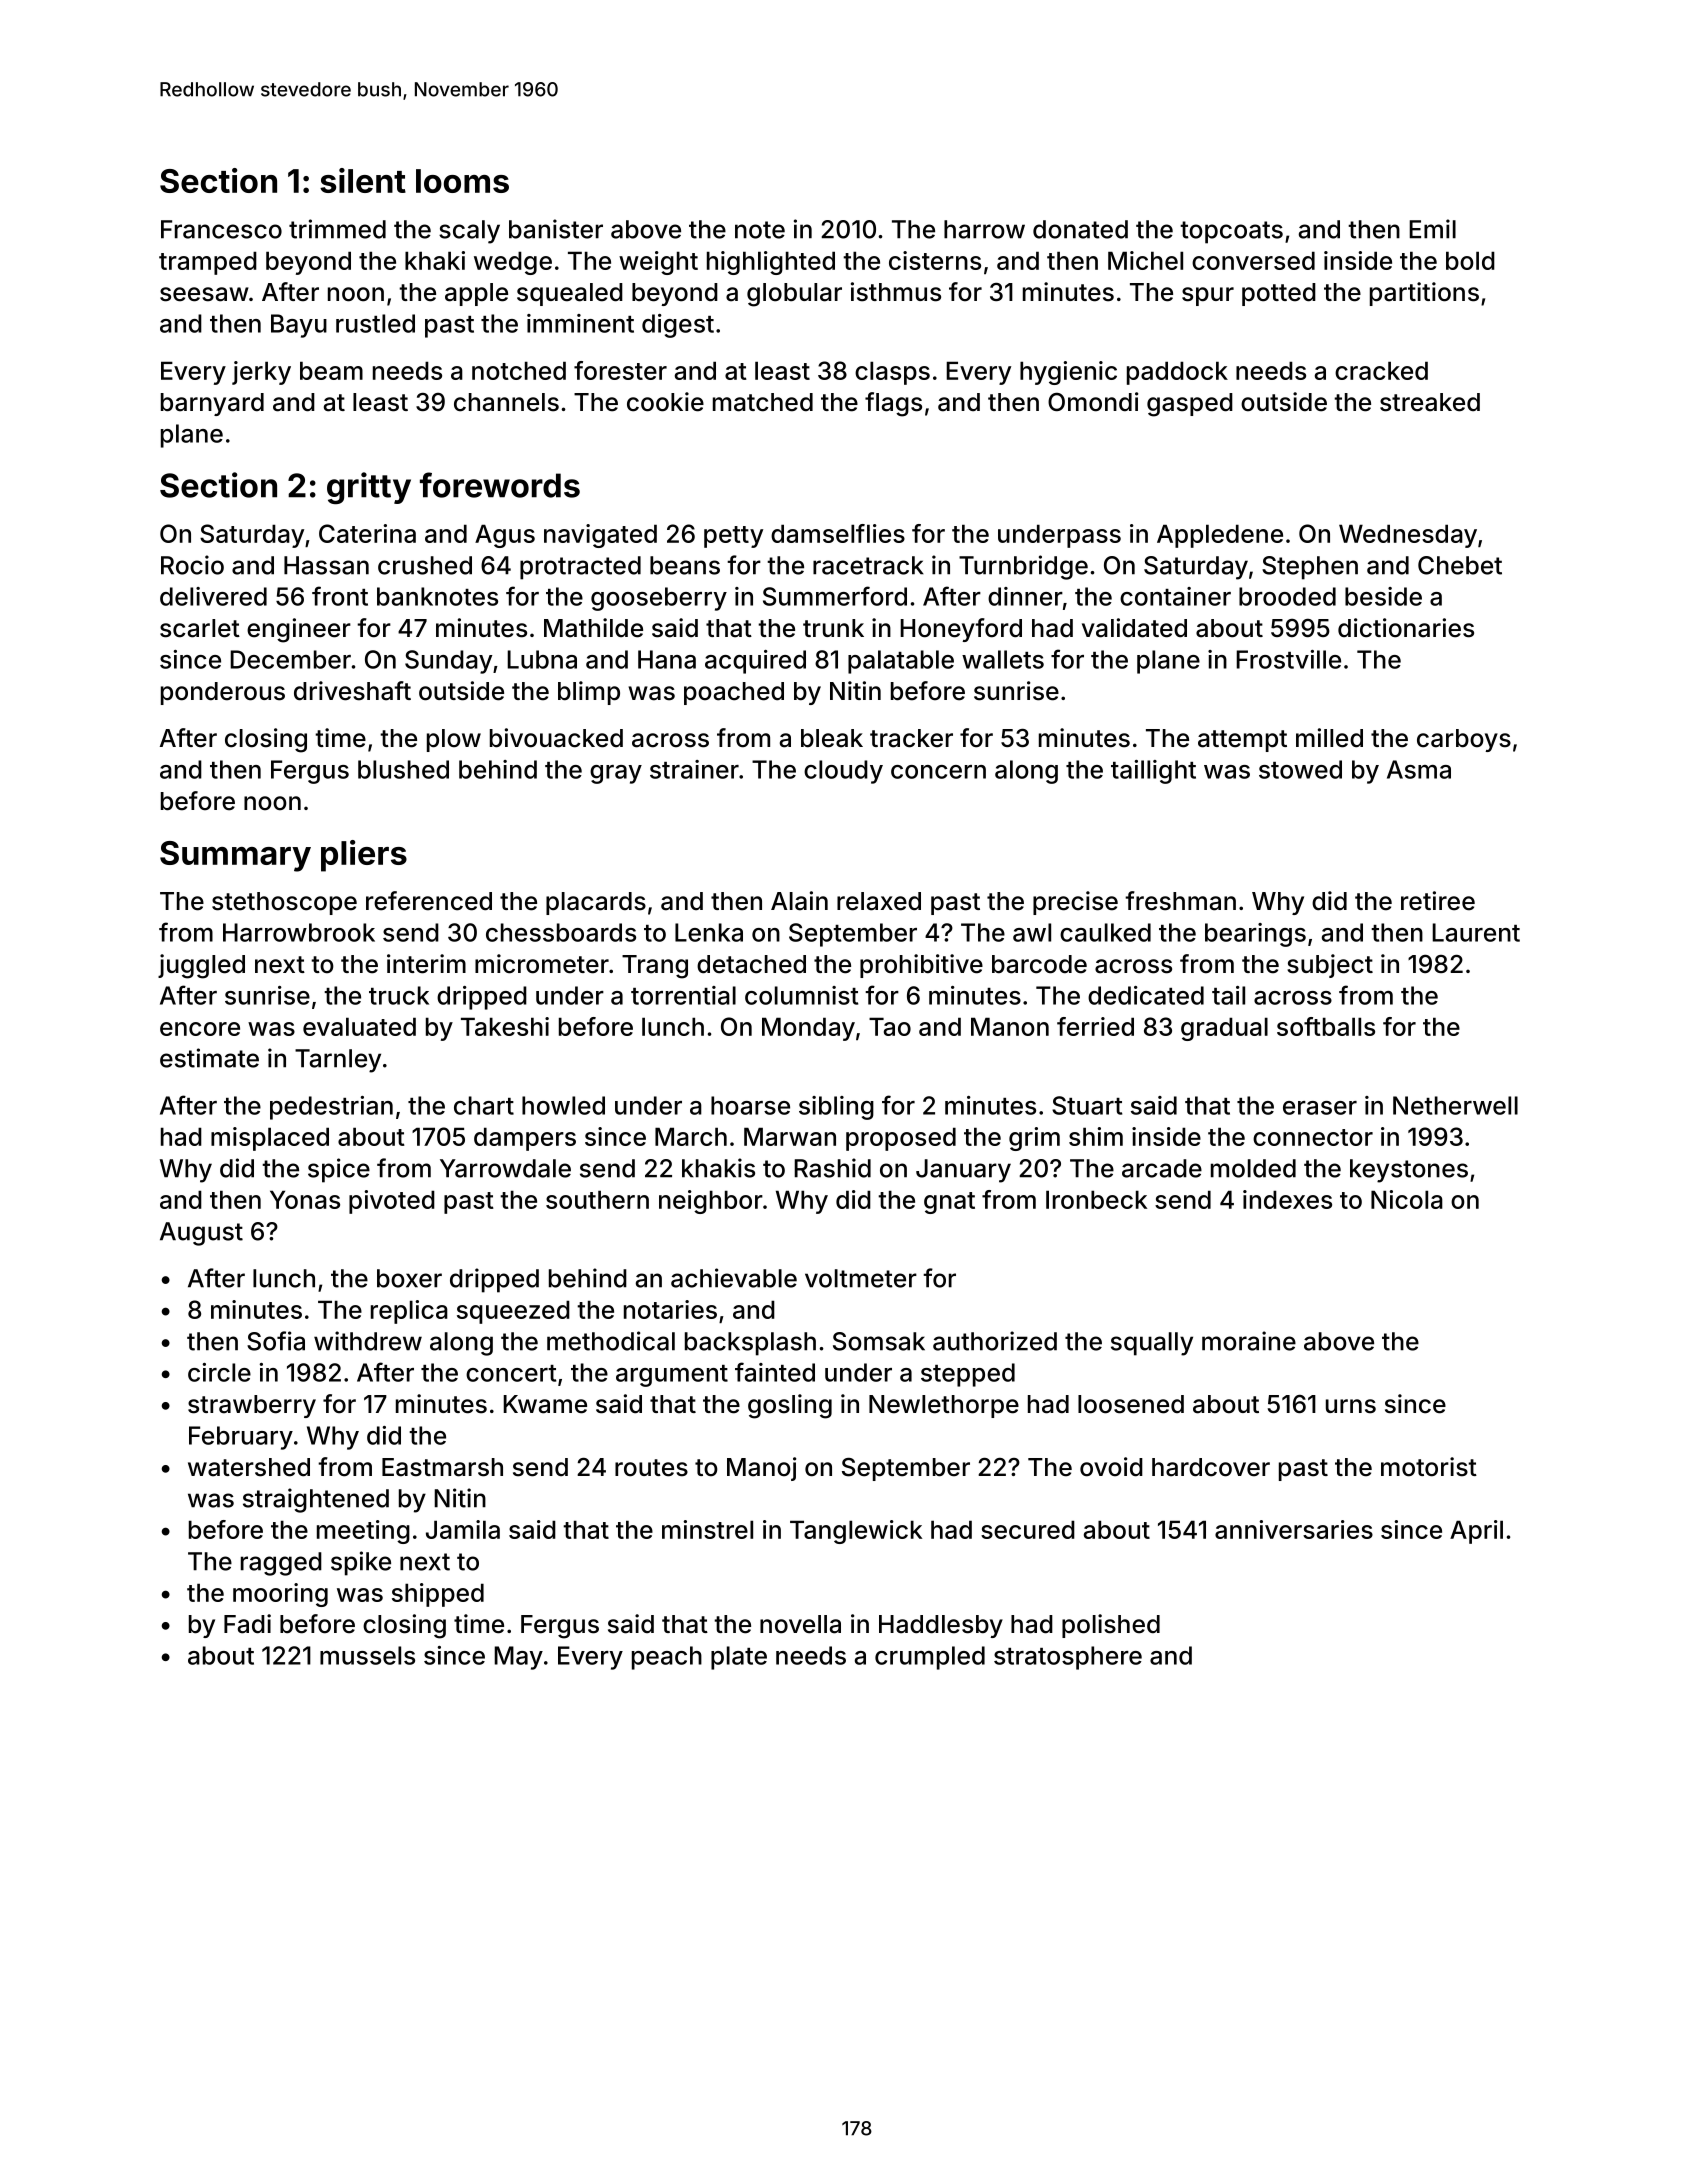  Describe the element at coordinates (1300, 769) in the screenshot. I see `stowed` at that location.
